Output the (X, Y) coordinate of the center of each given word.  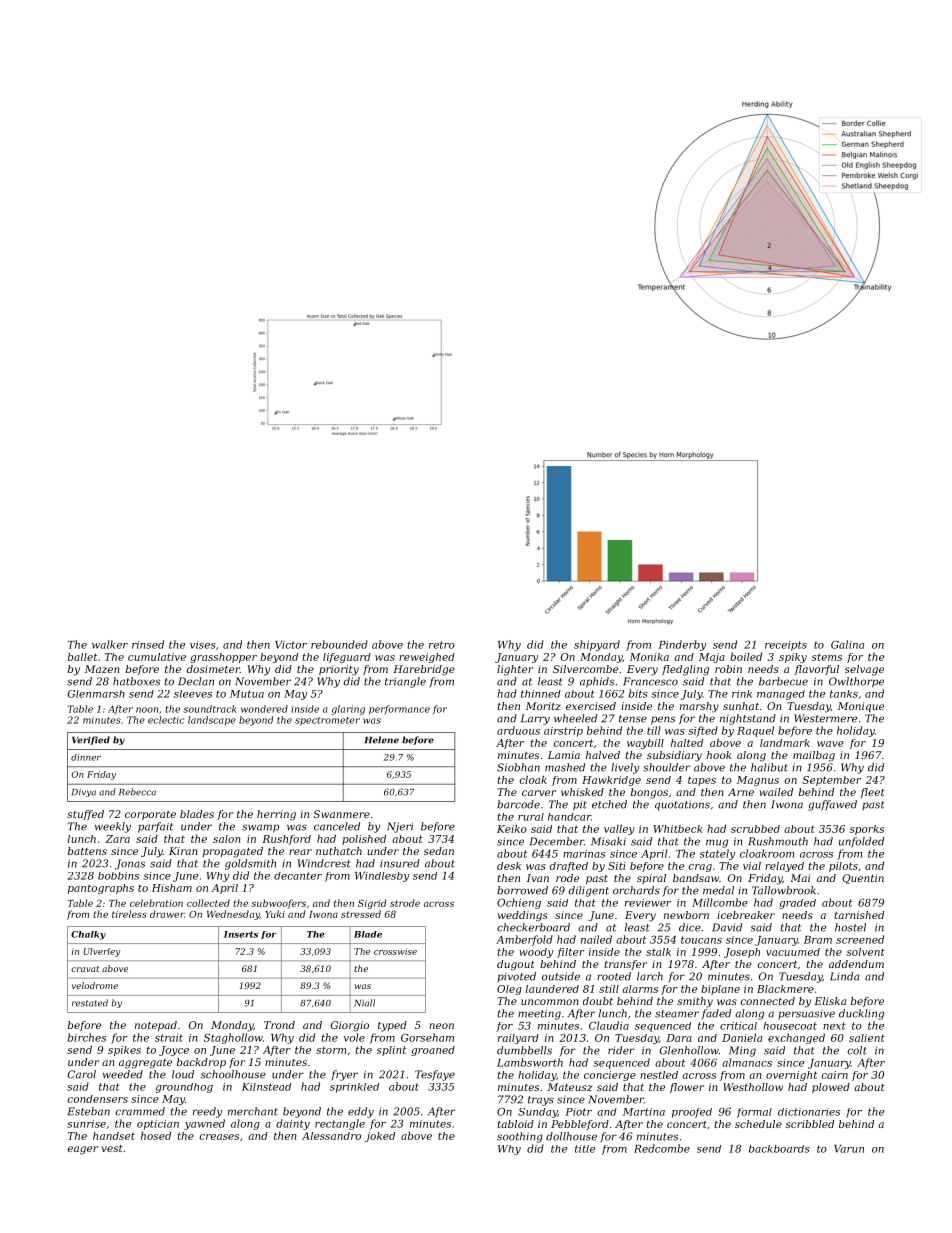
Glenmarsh (96, 694)
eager (83, 1150)
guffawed (832, 805)
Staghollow (233, 1038)
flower (687, 1088)
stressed (361, 914)
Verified (91, 740)
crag (700, 868)
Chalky (88, 935)
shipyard (597, 645)
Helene (382, 740)
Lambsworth (530, 1062)
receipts (786, 646)
